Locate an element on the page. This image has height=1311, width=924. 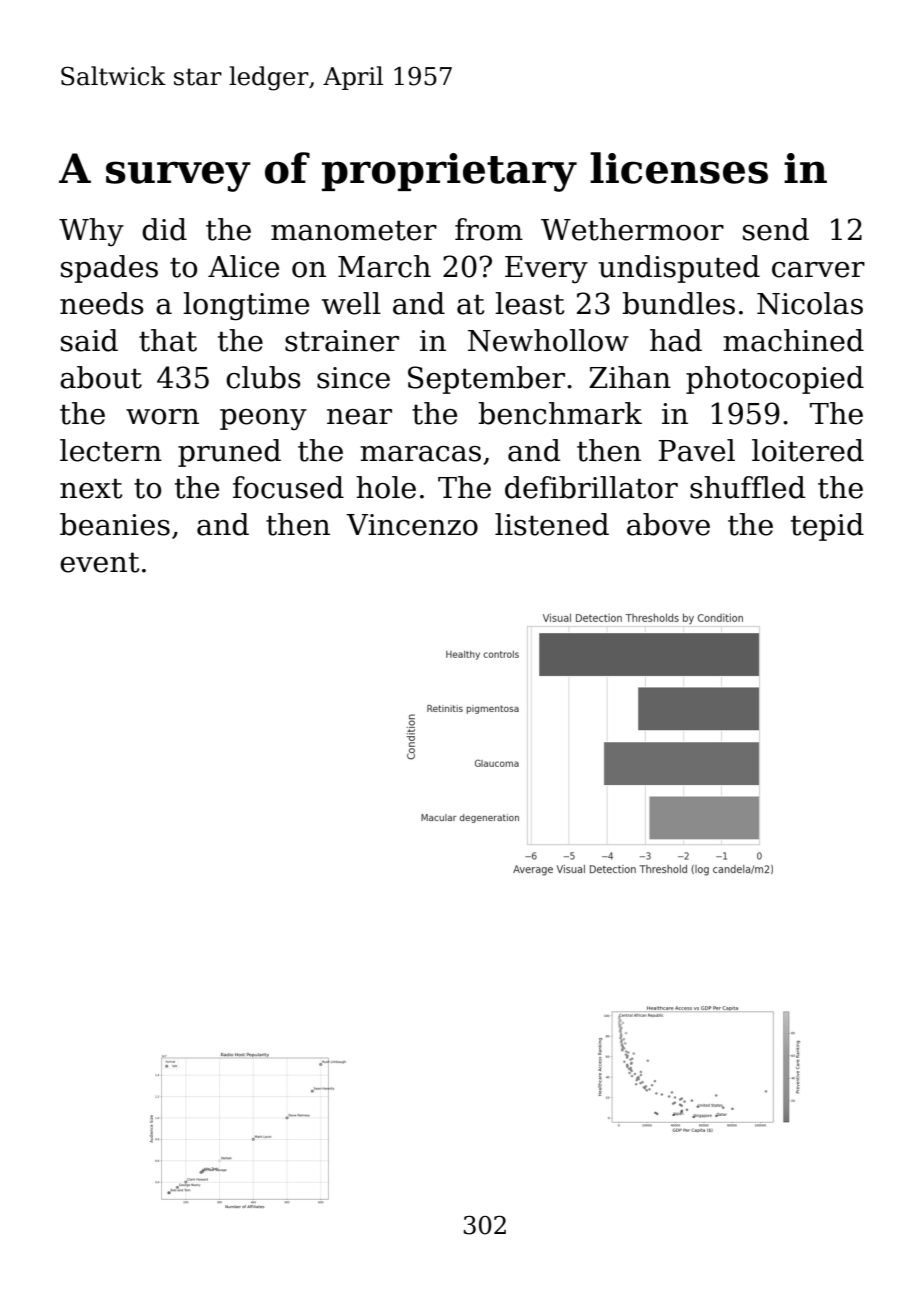
manometer is located at coordinates (354, 230).
